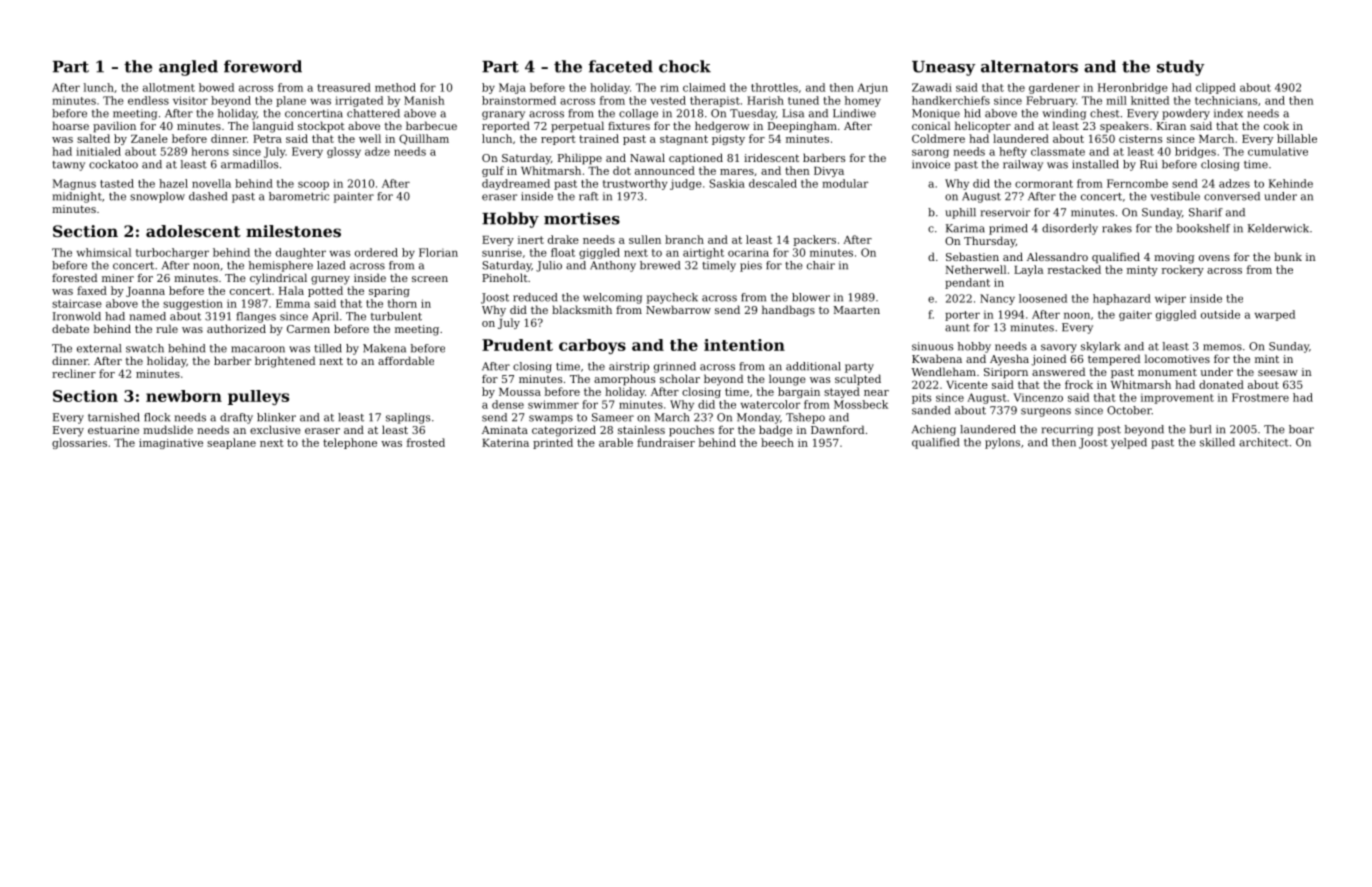 This document has height=887, width=1372. I want to click on whimsical, so click(104, 252).
